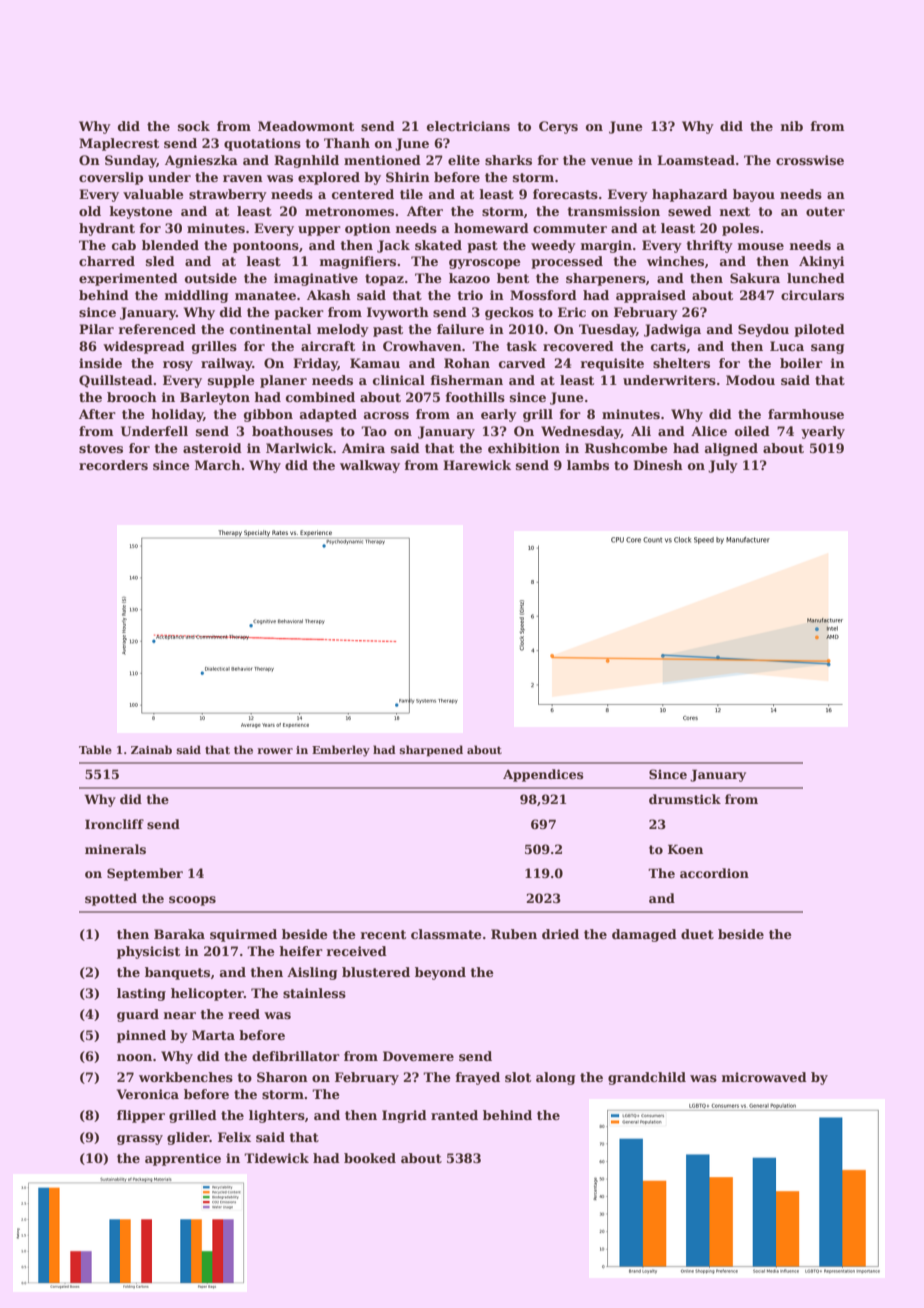 The height and width of the image is (1308, 924). I want to click on Meadowmont, so click(306, 126).
